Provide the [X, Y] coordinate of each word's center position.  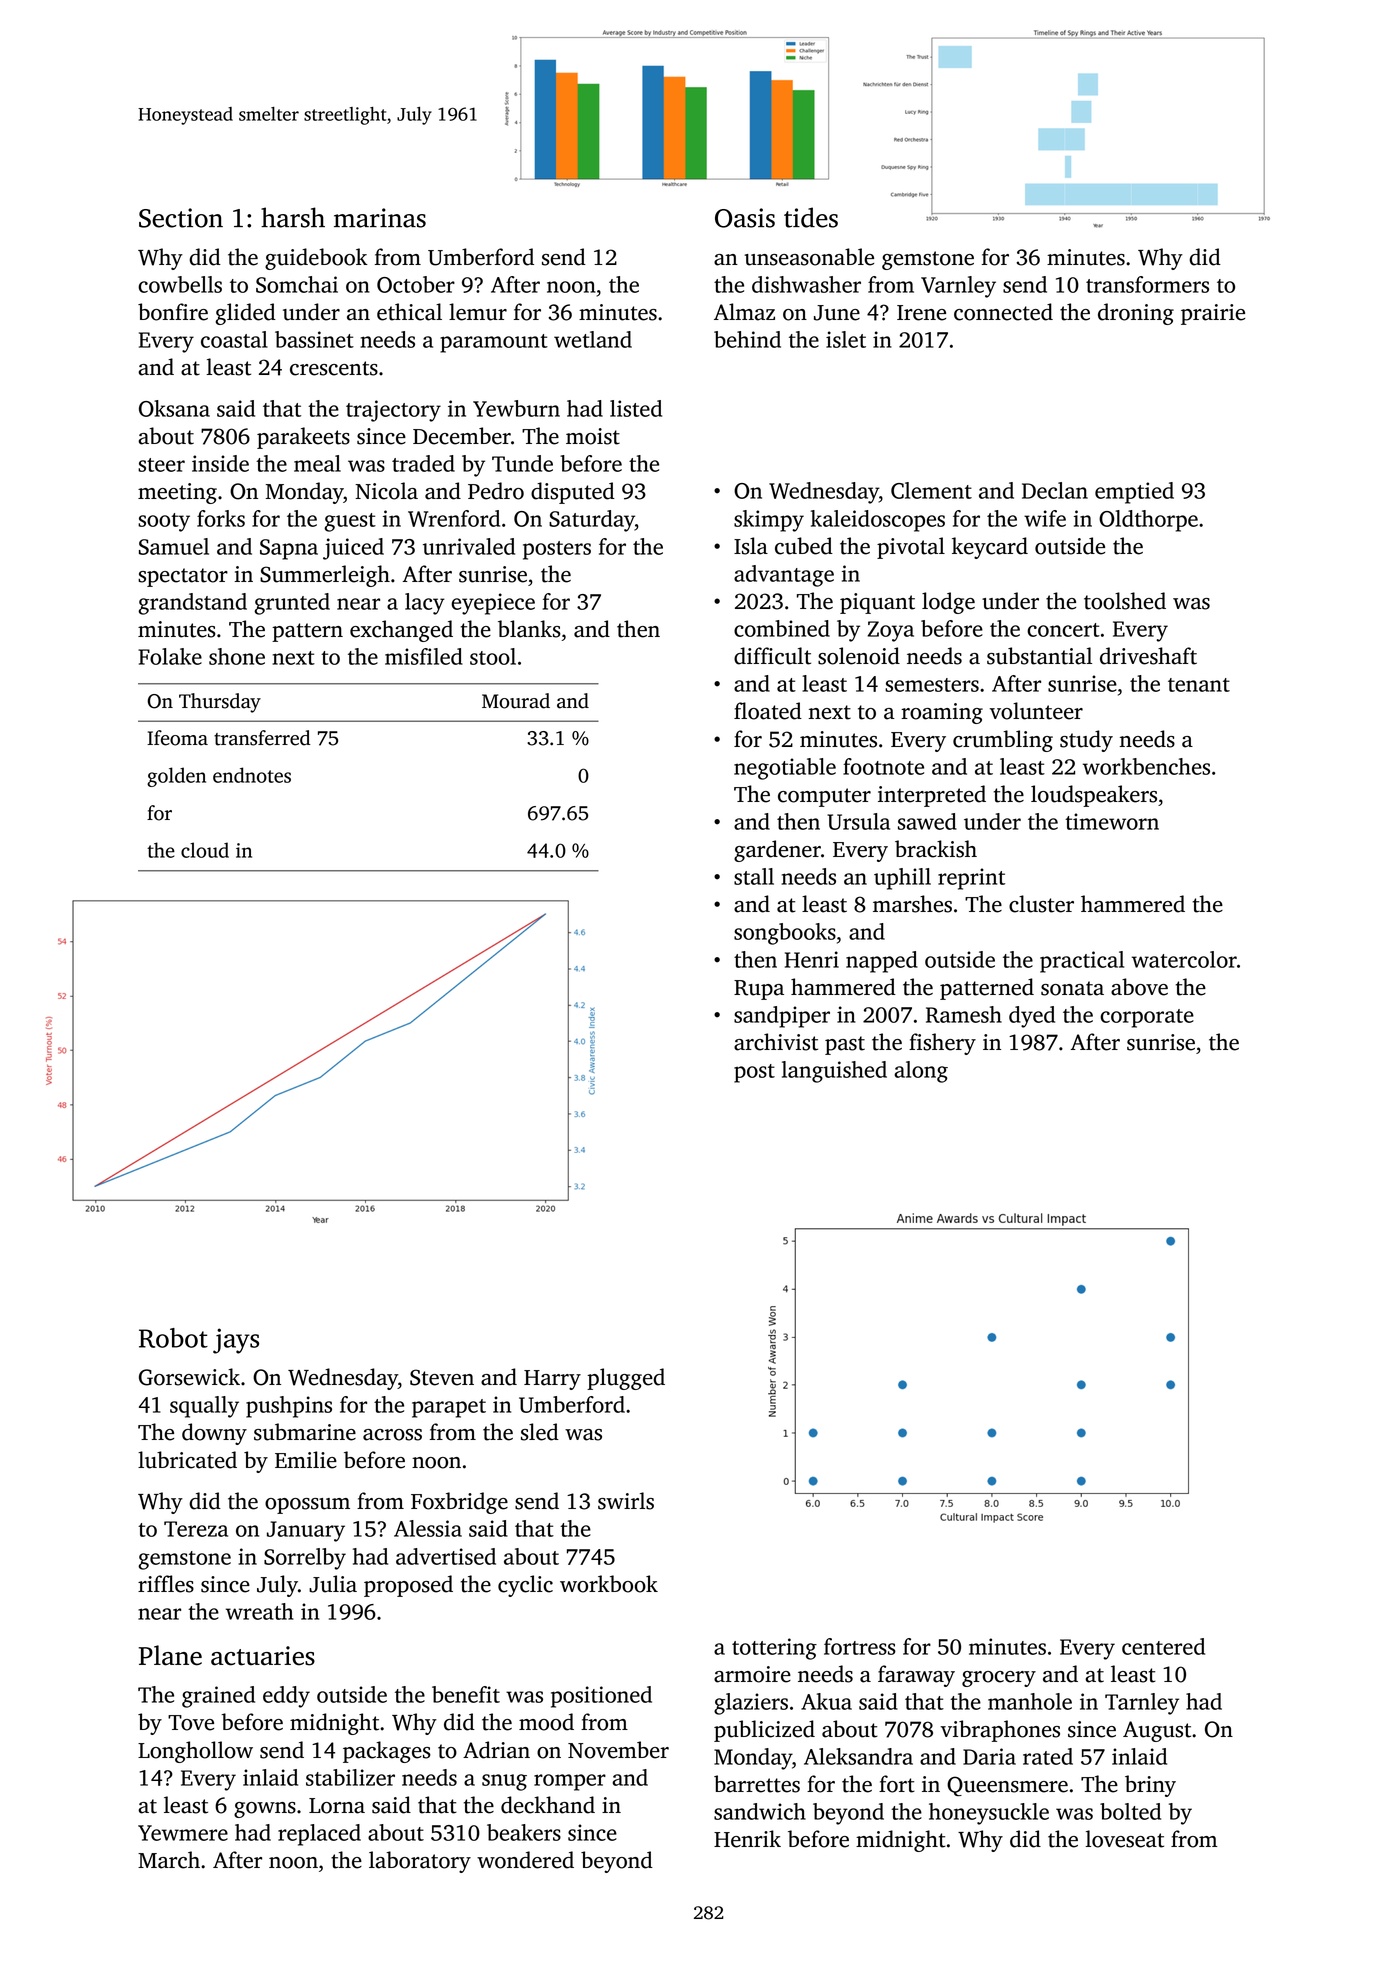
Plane [170, 1655]
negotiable [785, 769]
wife [1045, 518]
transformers [1147, 284]
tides [811, 217]
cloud [205, 850]
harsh [293, 217]
